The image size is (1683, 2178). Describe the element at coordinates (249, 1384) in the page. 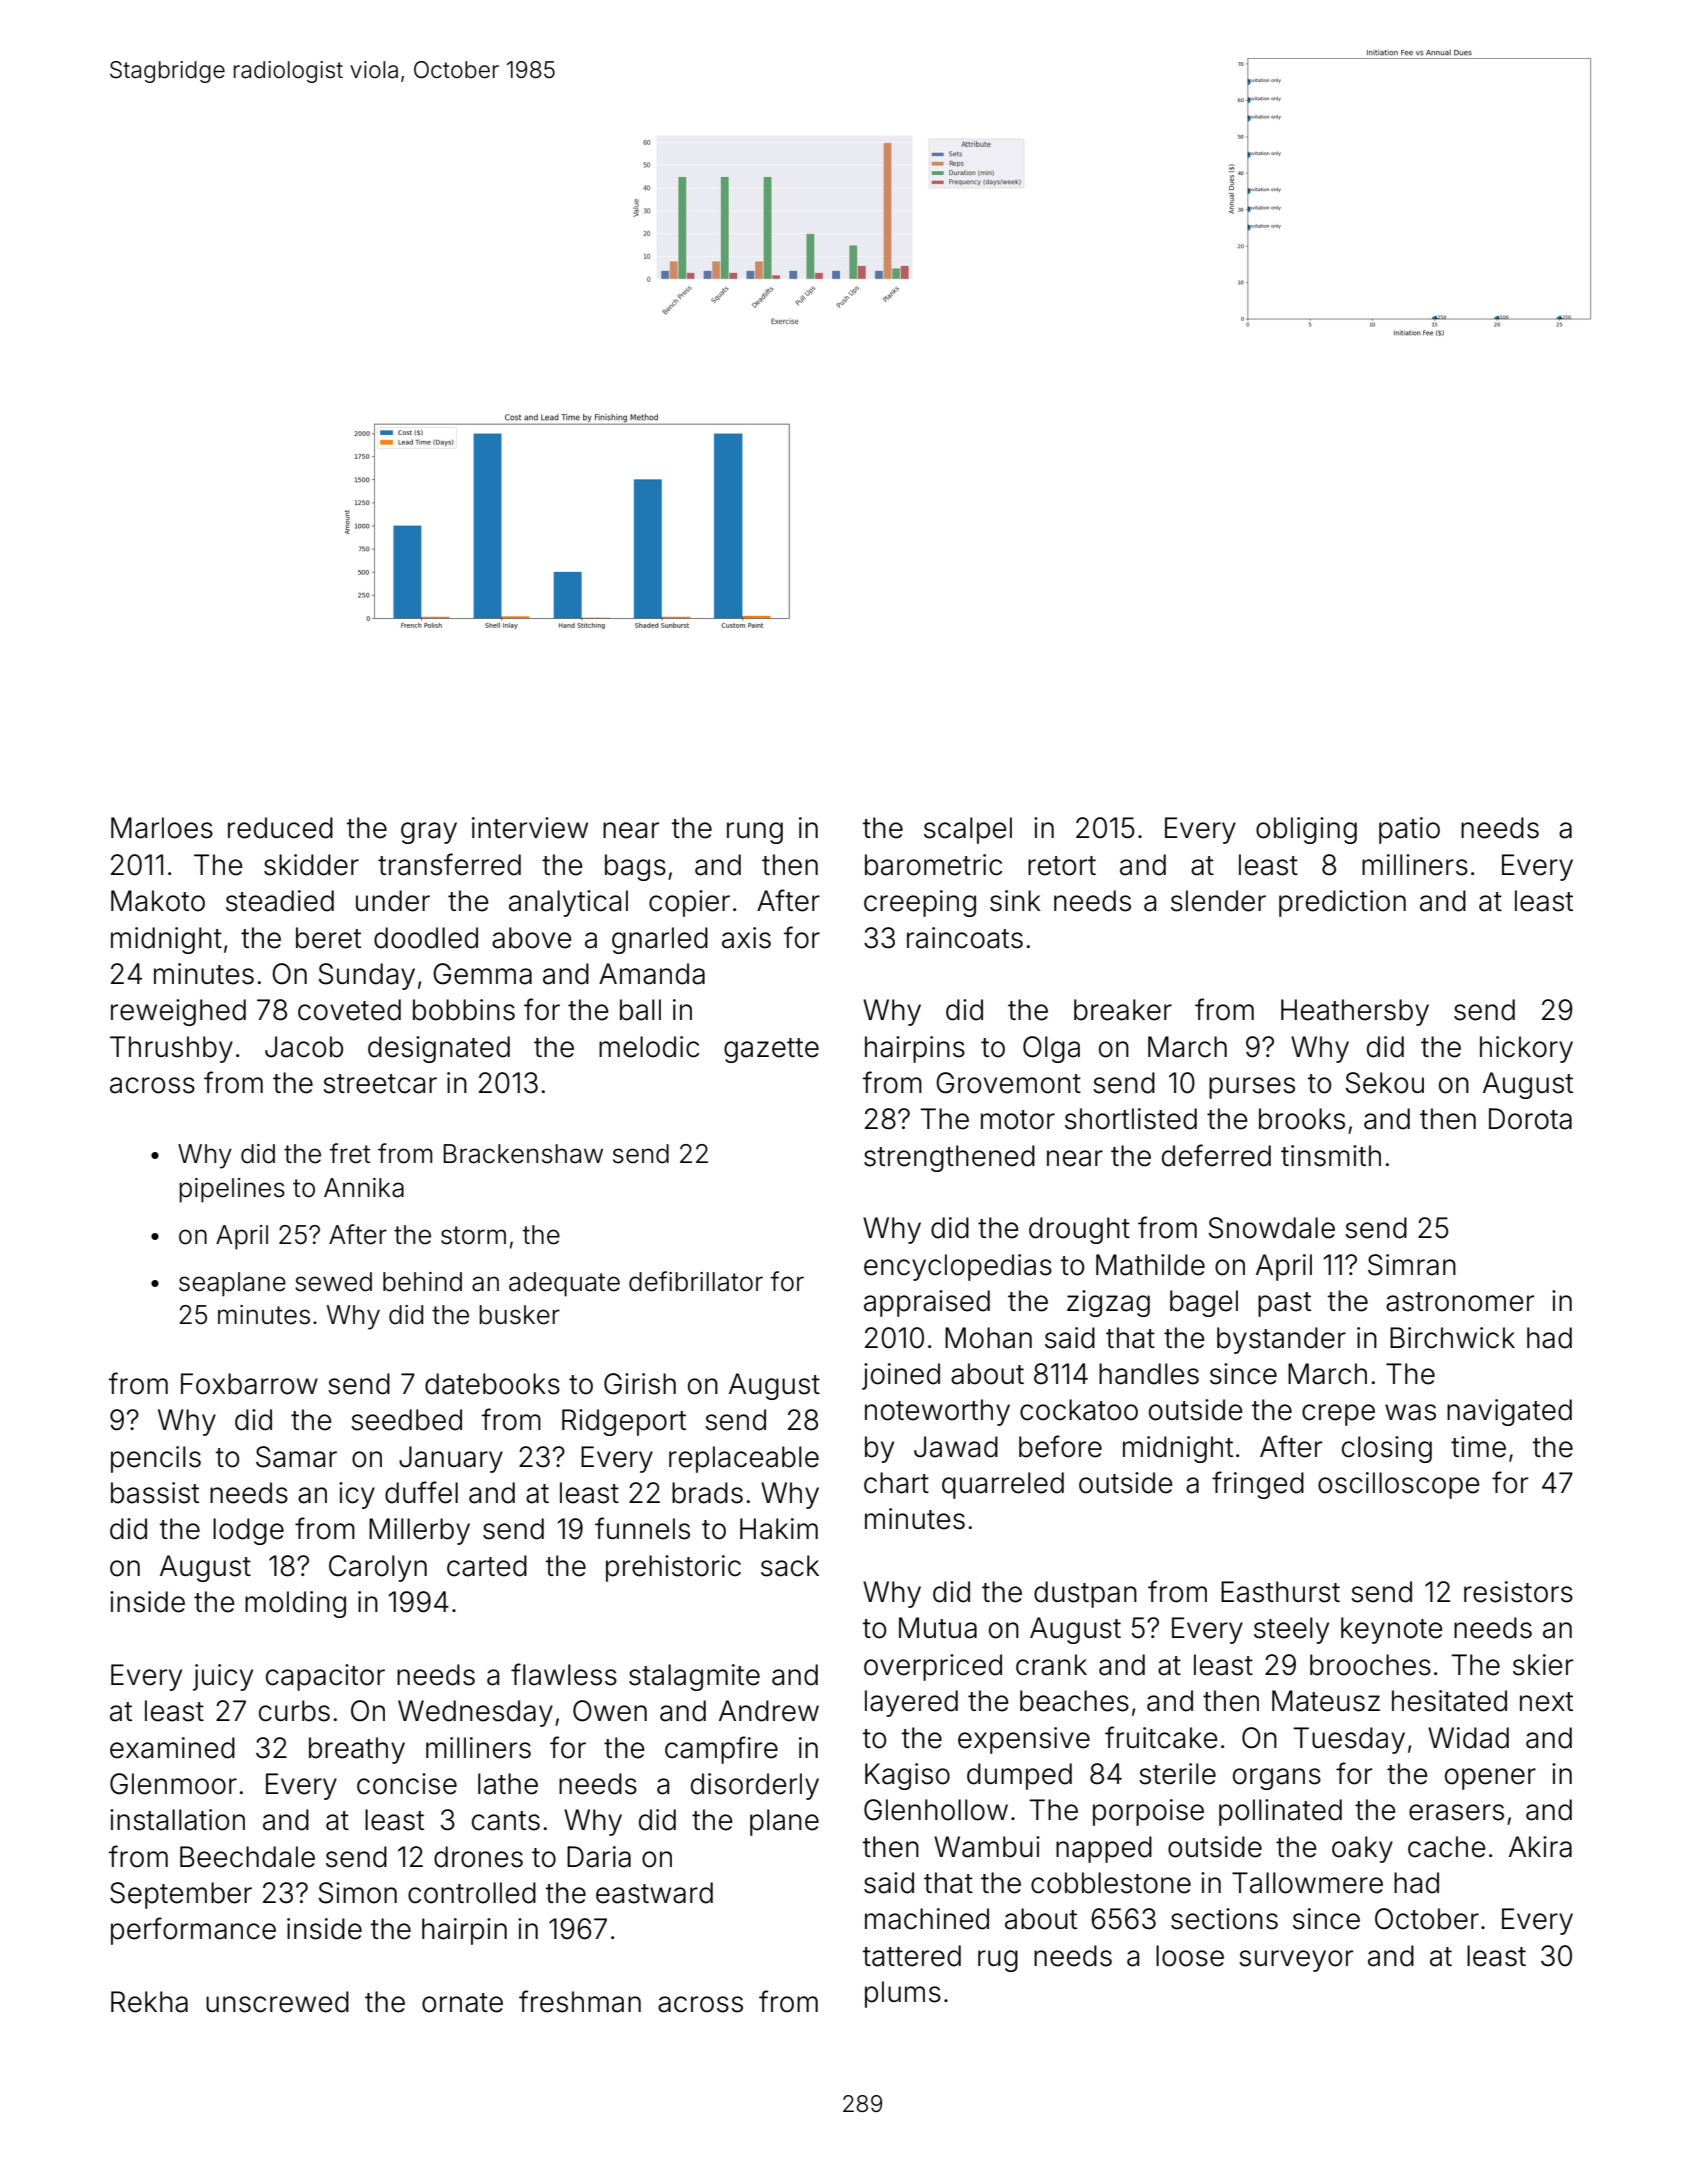

I see `Foxbarrow` at that location.
